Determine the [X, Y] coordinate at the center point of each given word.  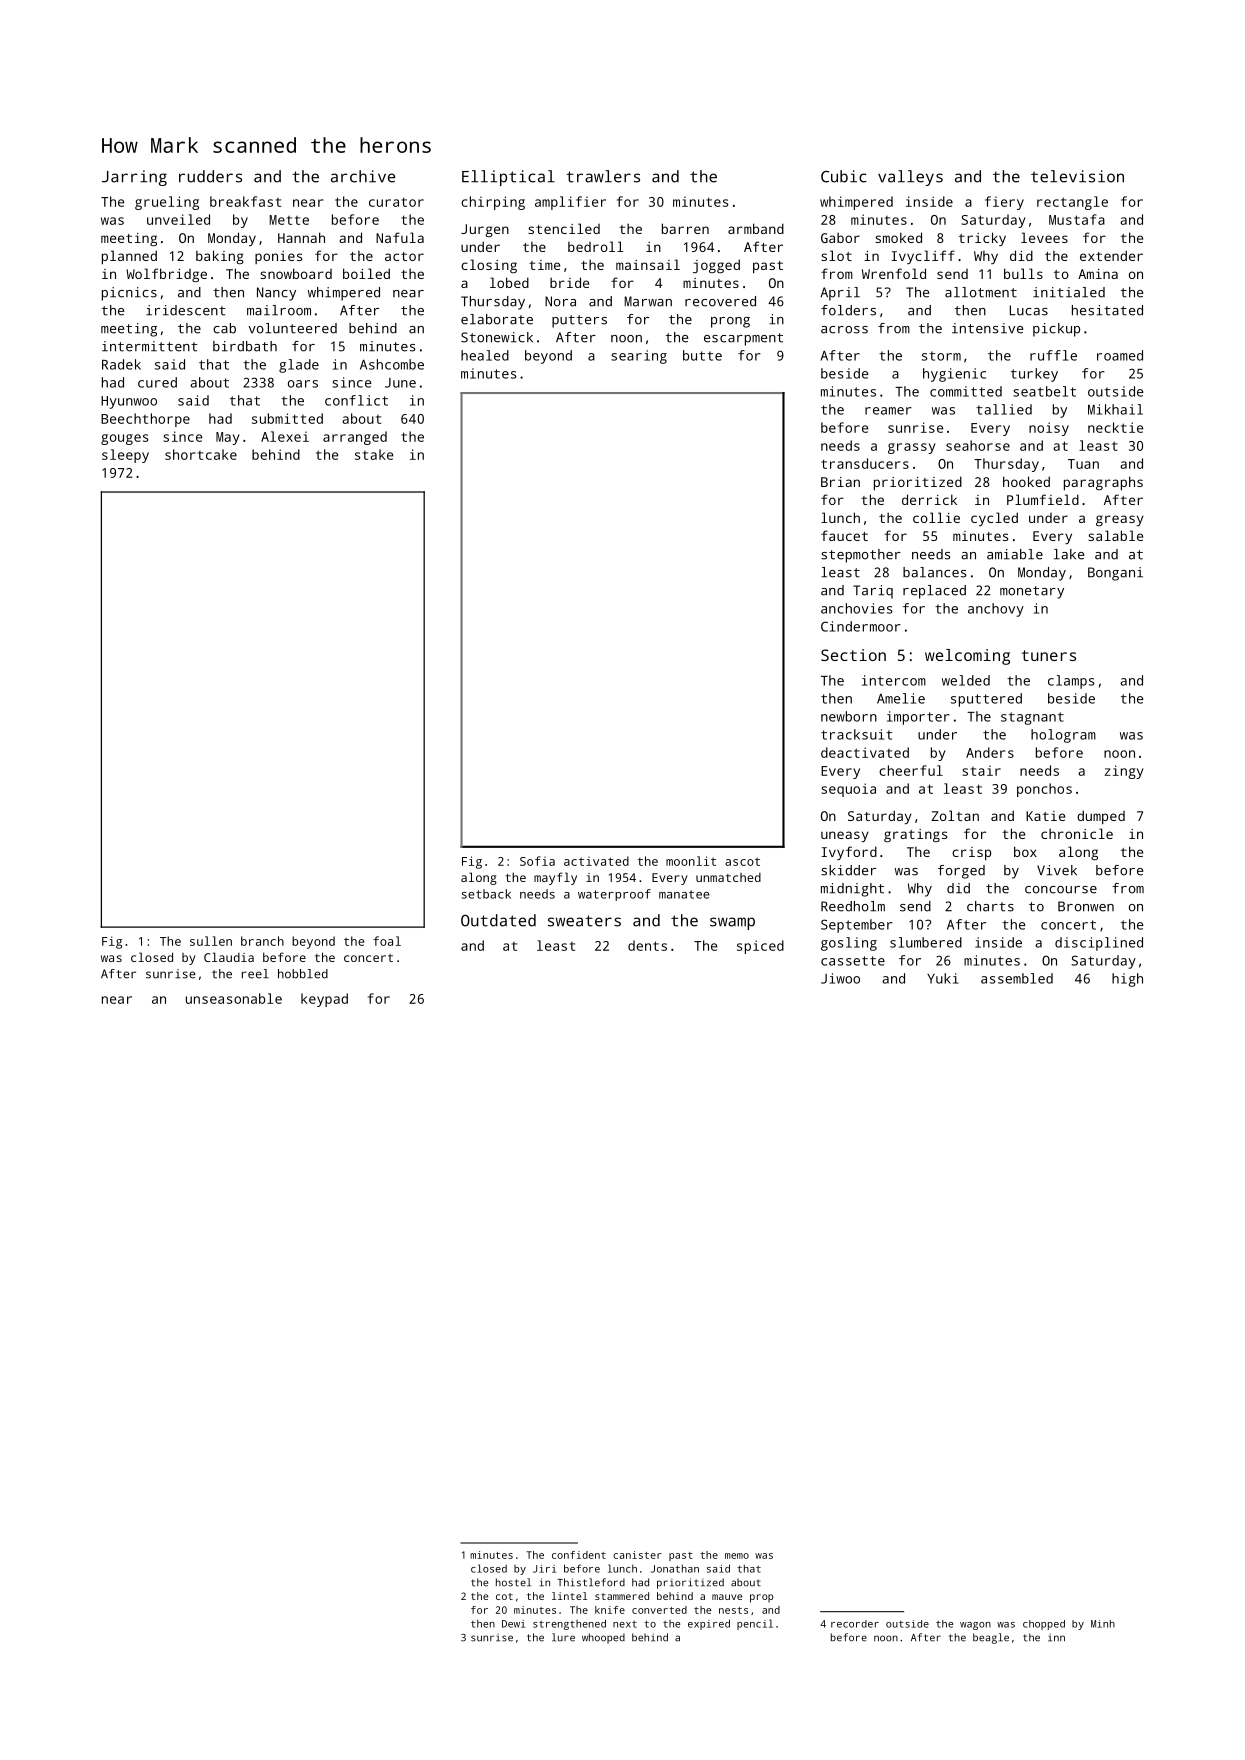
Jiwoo [840, 978]
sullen [211, 941]
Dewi [513, 1624]
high [1127, 980]
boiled [366, 273]
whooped [603, 1638]
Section [853, 655]
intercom [894, 680]
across [844, 330]
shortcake [201, 454]
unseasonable [234, 998]
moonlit [691, 861]
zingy [1124, 772]
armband [756, 228]
